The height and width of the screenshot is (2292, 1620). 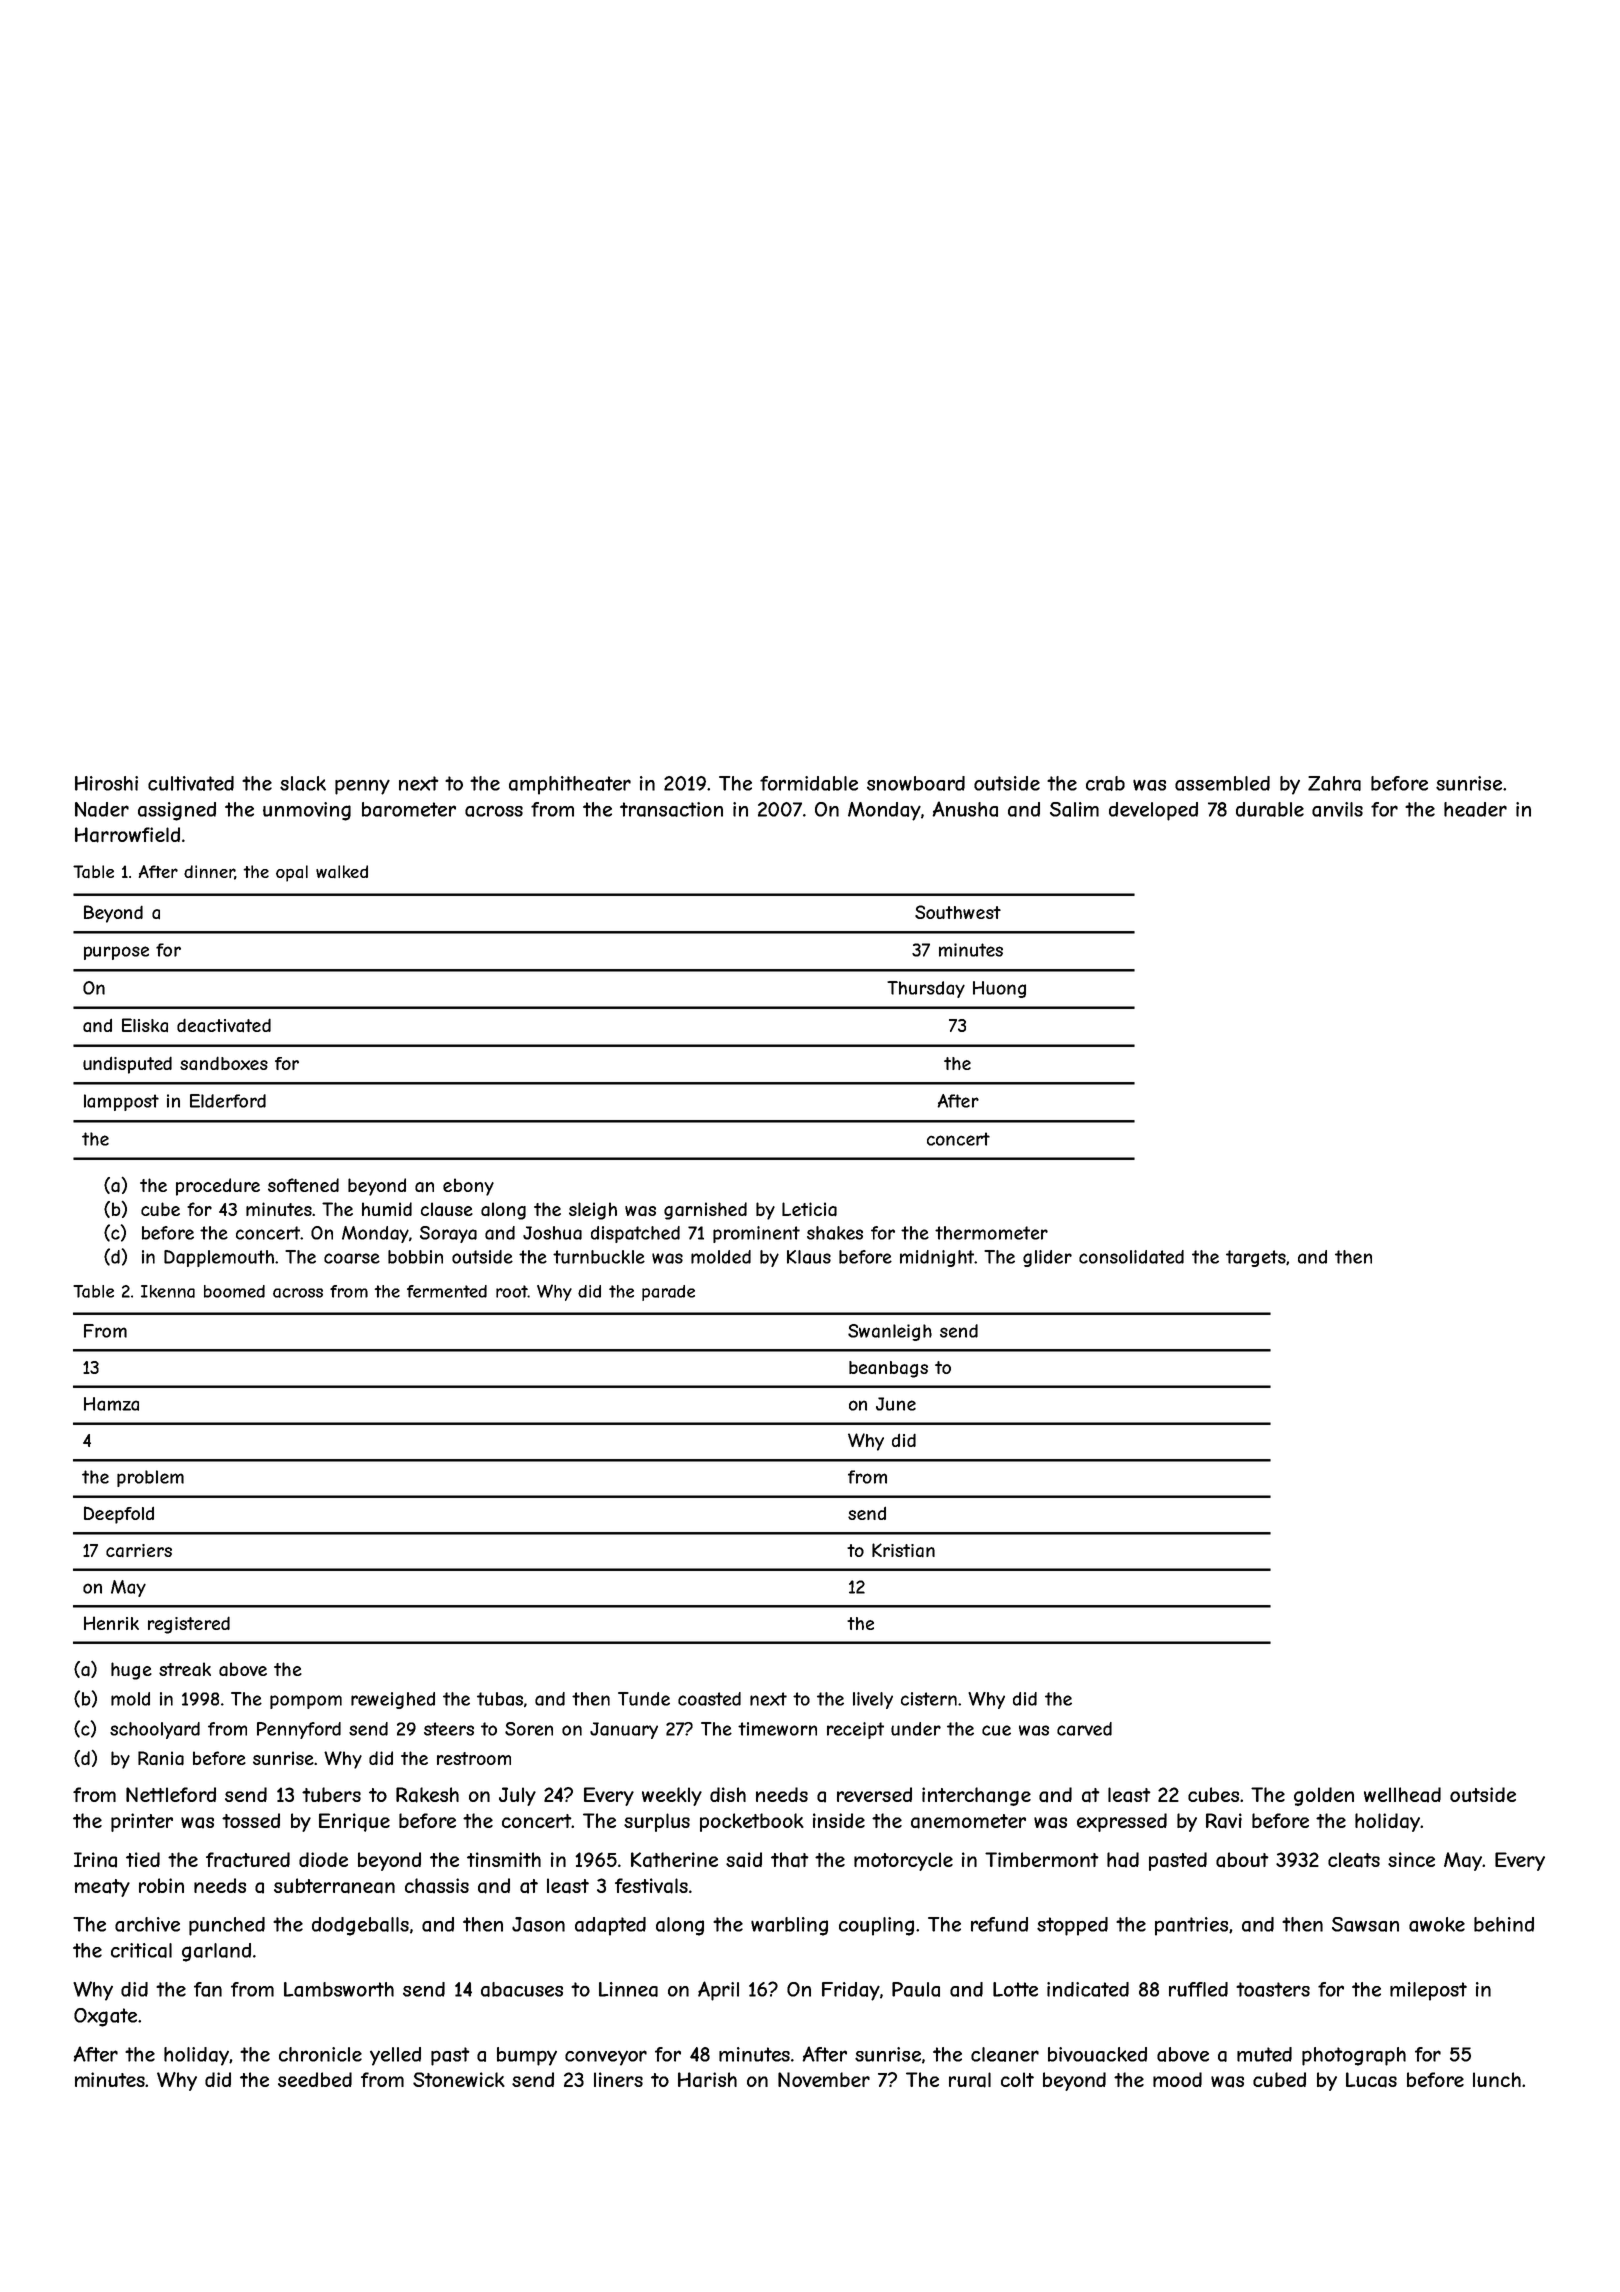 What do you see at coordinates (1337, 809) in the screenshot?
I see `anvils` at bounding box center [1337, 809].
